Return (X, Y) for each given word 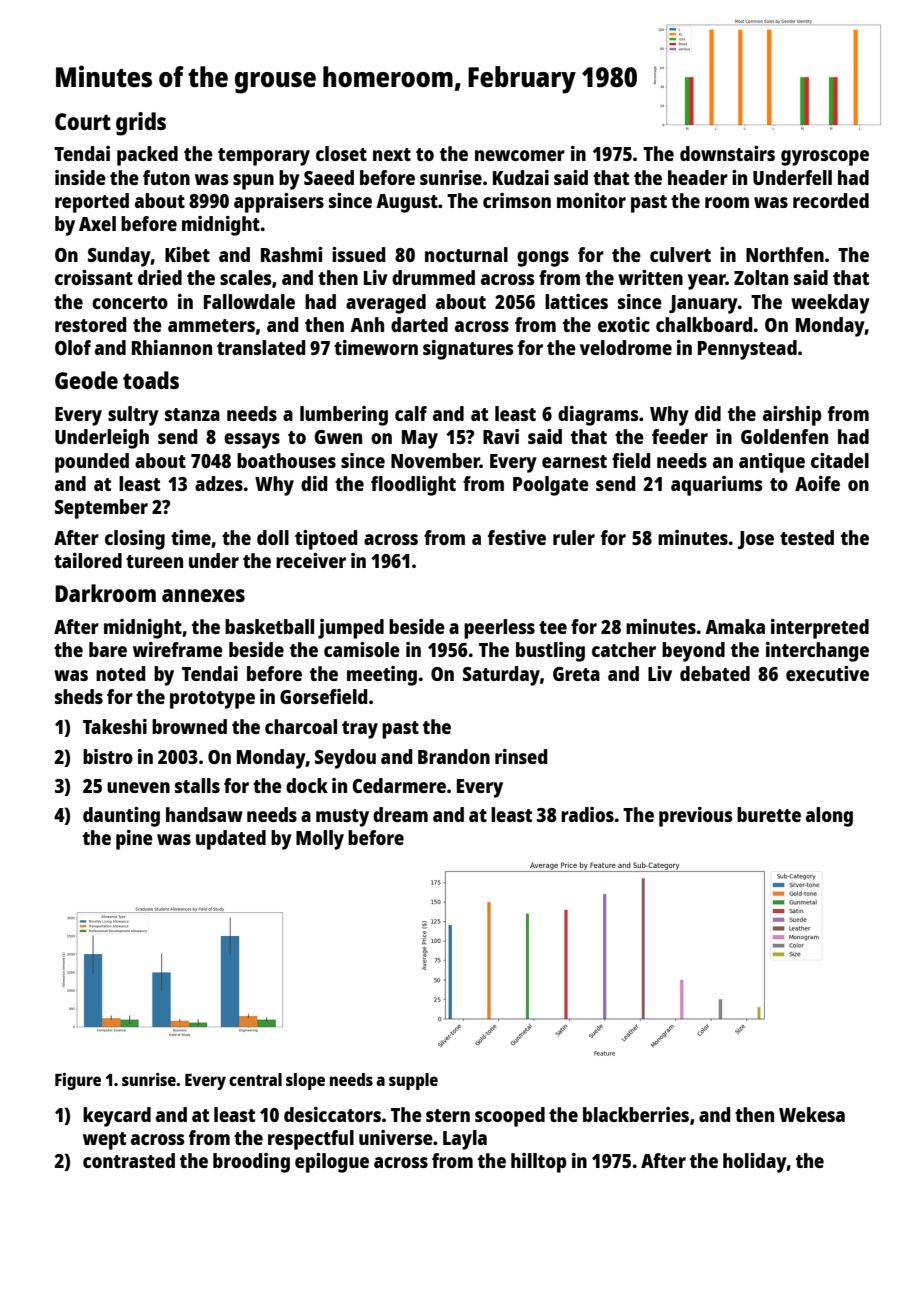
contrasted (129, 1160)
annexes (203, 595)
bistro (108, 756)
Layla (465, 1140)
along (829, 817)
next (392, 154)
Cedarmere (399, 785)
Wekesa (812, 1114)
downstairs (727, 153)
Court (83, 121)
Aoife (817, 483)
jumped (351, 629)
